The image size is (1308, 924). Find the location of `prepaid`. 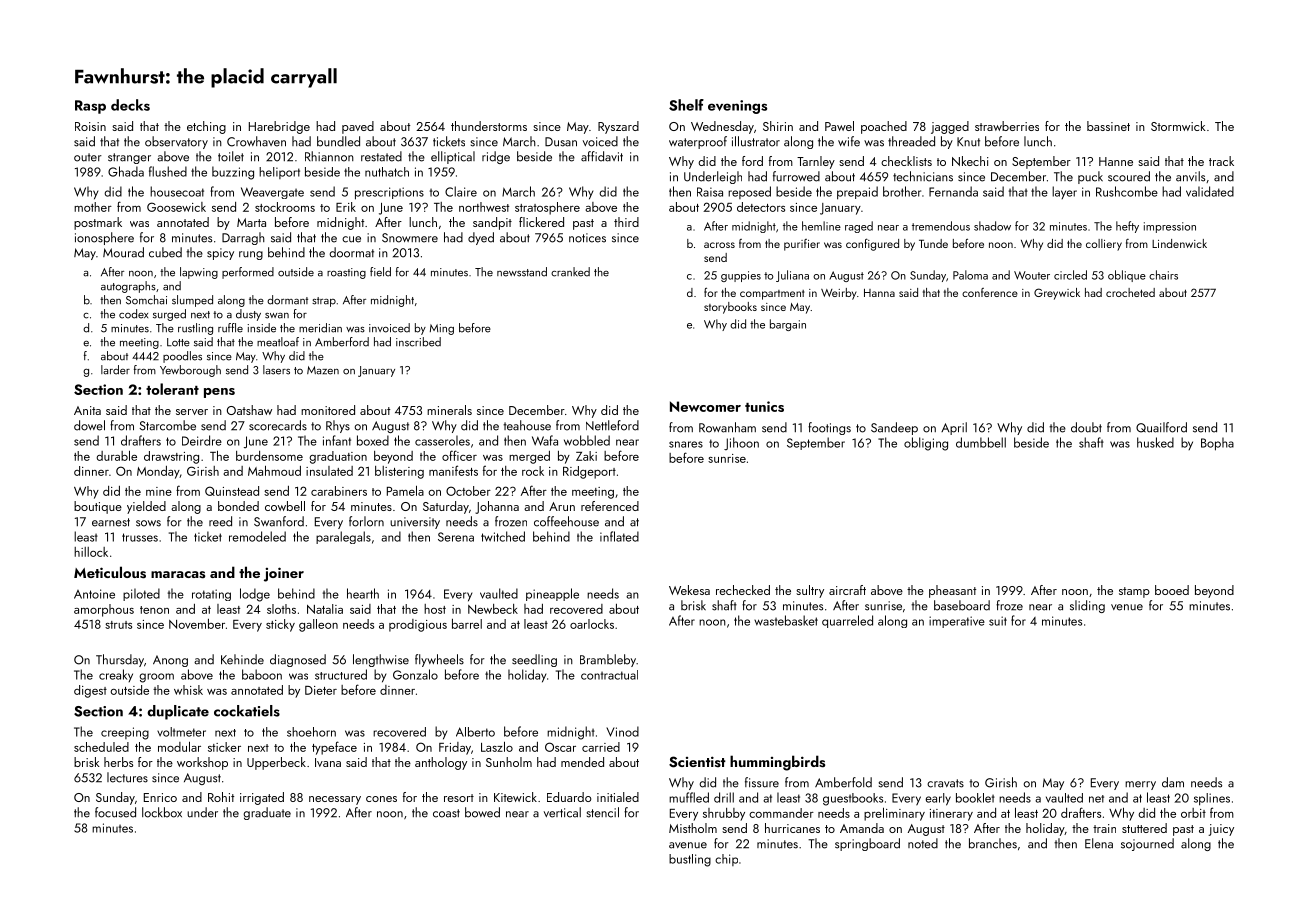

prepaid is located at coordinates (857, 193).
